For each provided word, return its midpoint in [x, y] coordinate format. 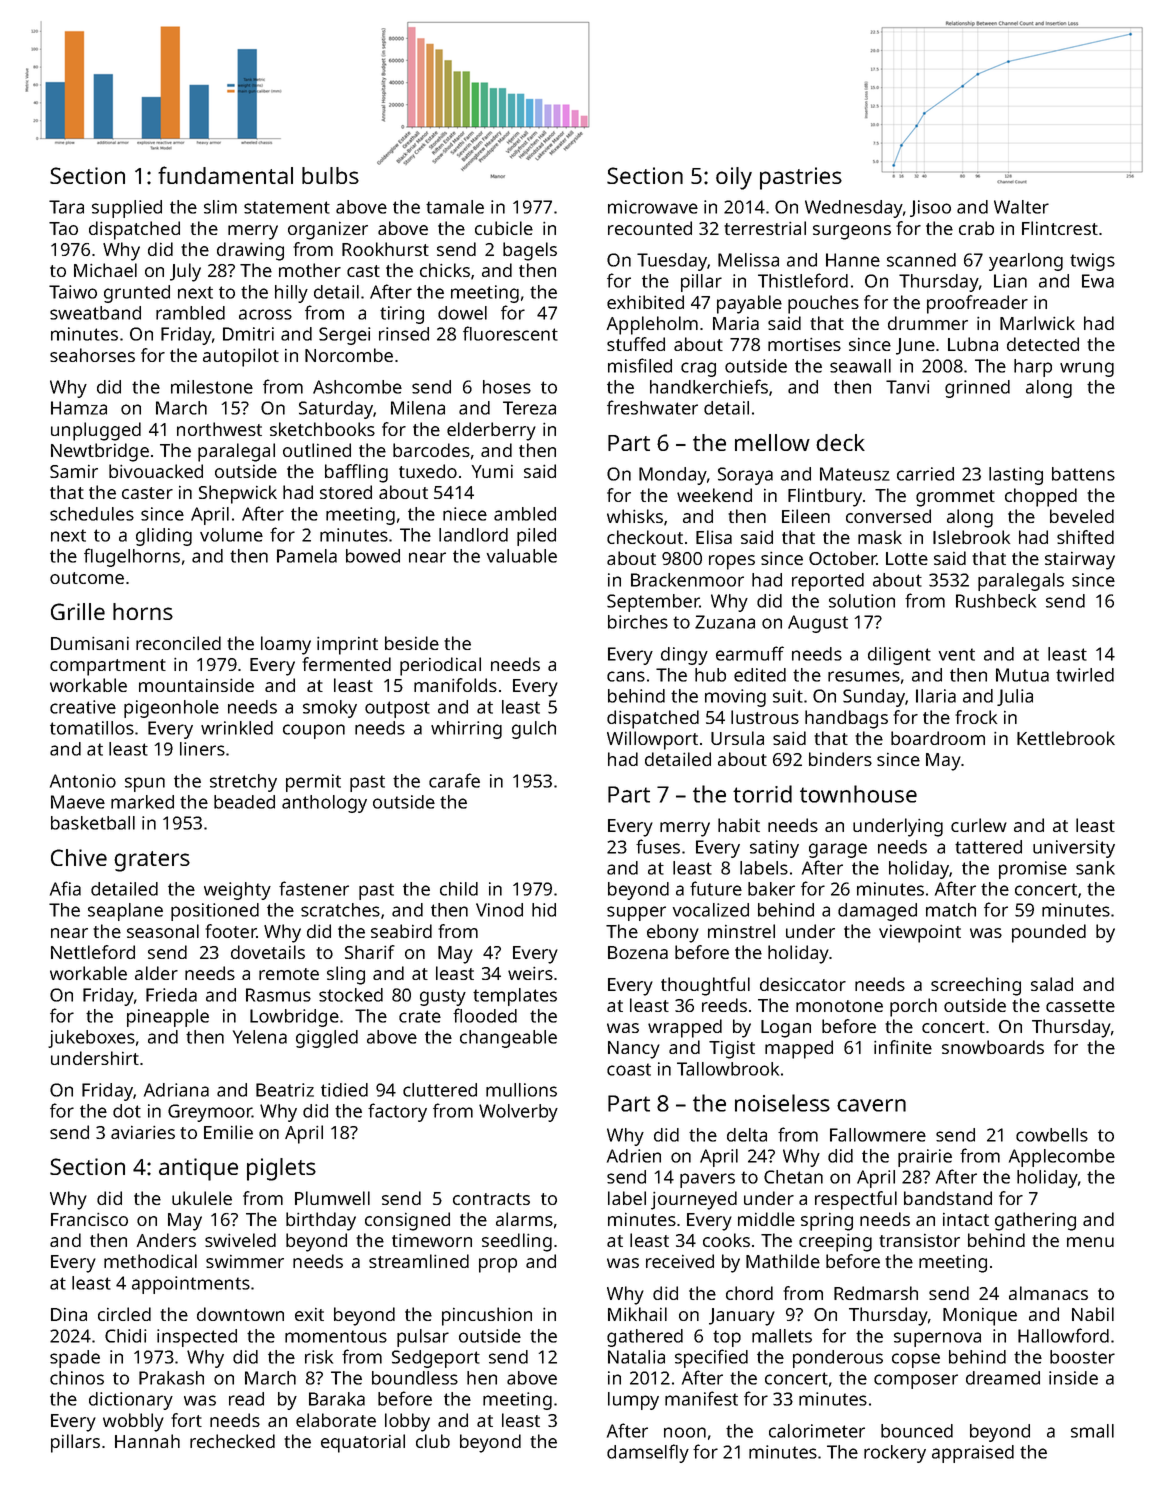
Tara [66, 207]
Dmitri [248, 334]
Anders [166, 1240]
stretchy [243, 783]
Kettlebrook [1066, 738]
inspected [197, 1338]
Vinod [499, 910]
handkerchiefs [709, 386]
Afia [65, 888]
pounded [1049, 933]
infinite [903, 1047]
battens [1083, 474]
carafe [454, 780]
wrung [1087, 369]
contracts [491, 1199]
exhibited [645, 302]
